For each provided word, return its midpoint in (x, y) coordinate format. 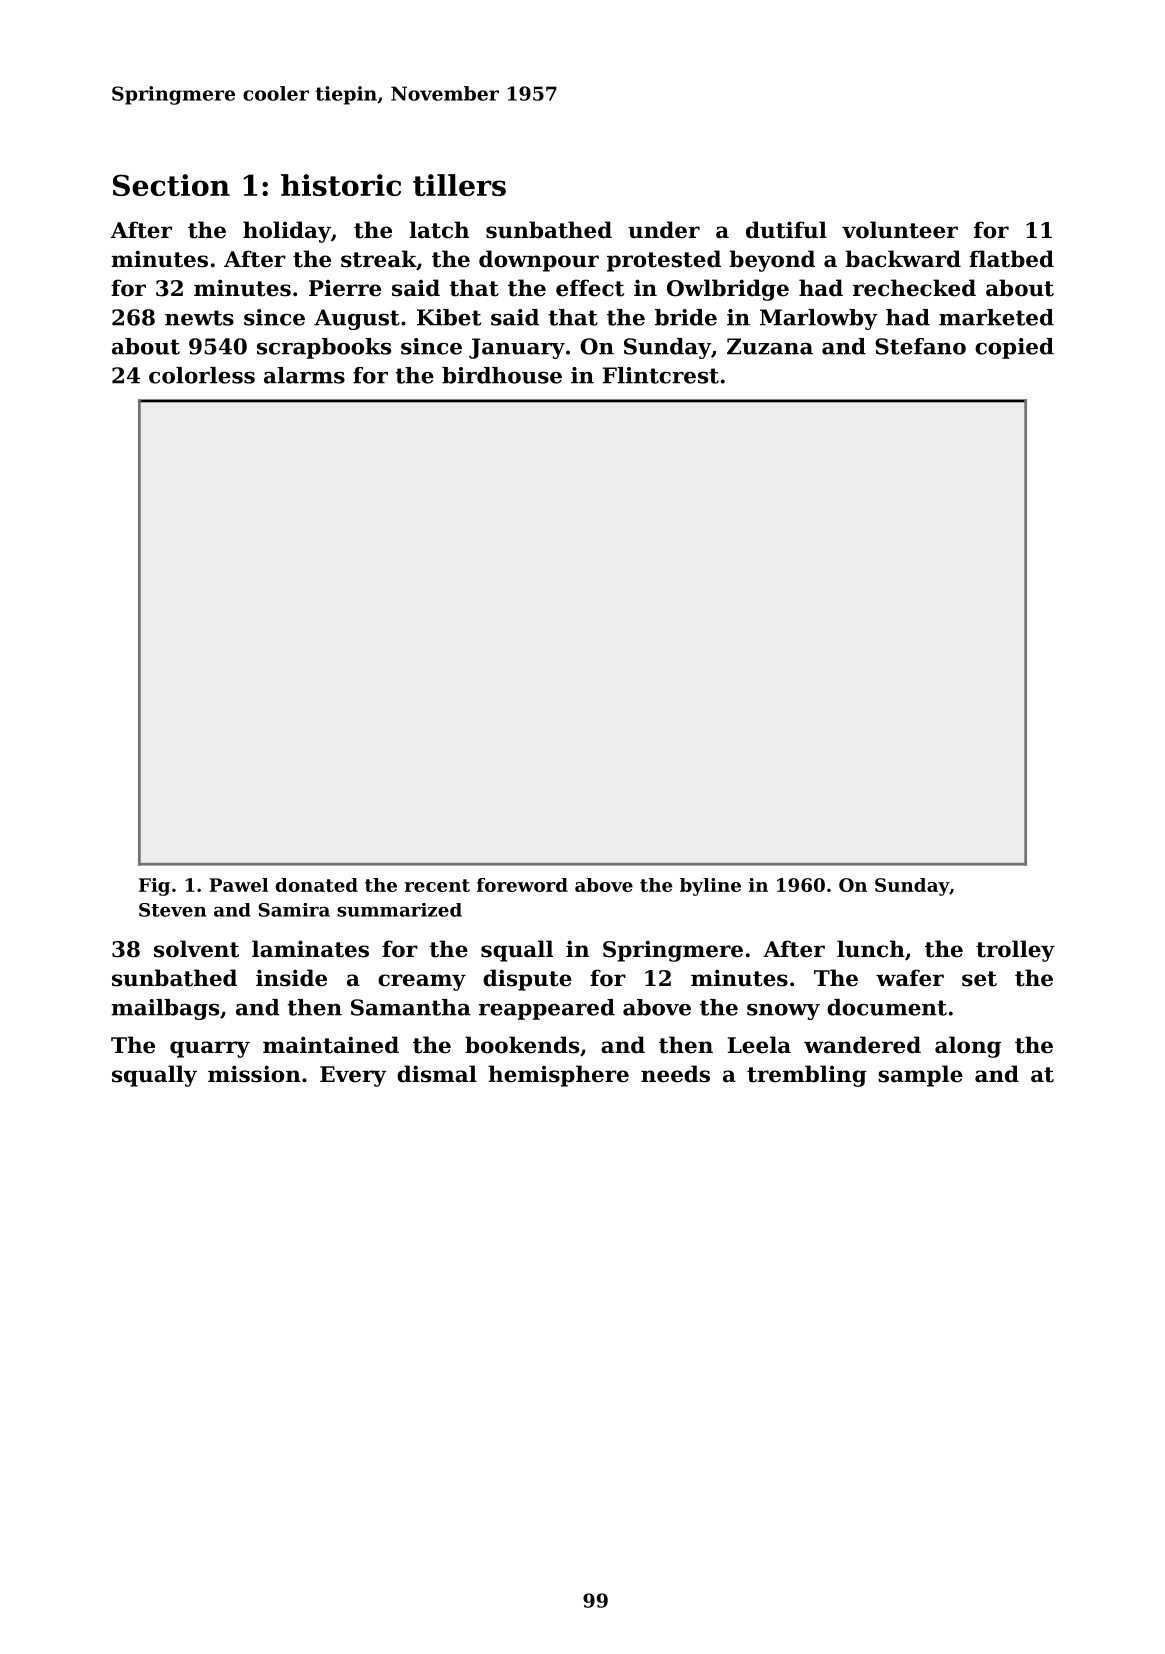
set (979, 979)
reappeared (547, 1009)
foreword (522, 885)
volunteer (900, 230)
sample (920, 1076)
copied (1014, 348)
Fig (154, 887)
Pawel (238, 885)
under (664, 230)
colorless (202, 375)
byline (710, 887)
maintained (331, 1045)
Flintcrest (661, 375)
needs (675, 1074)
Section (171, 185)
